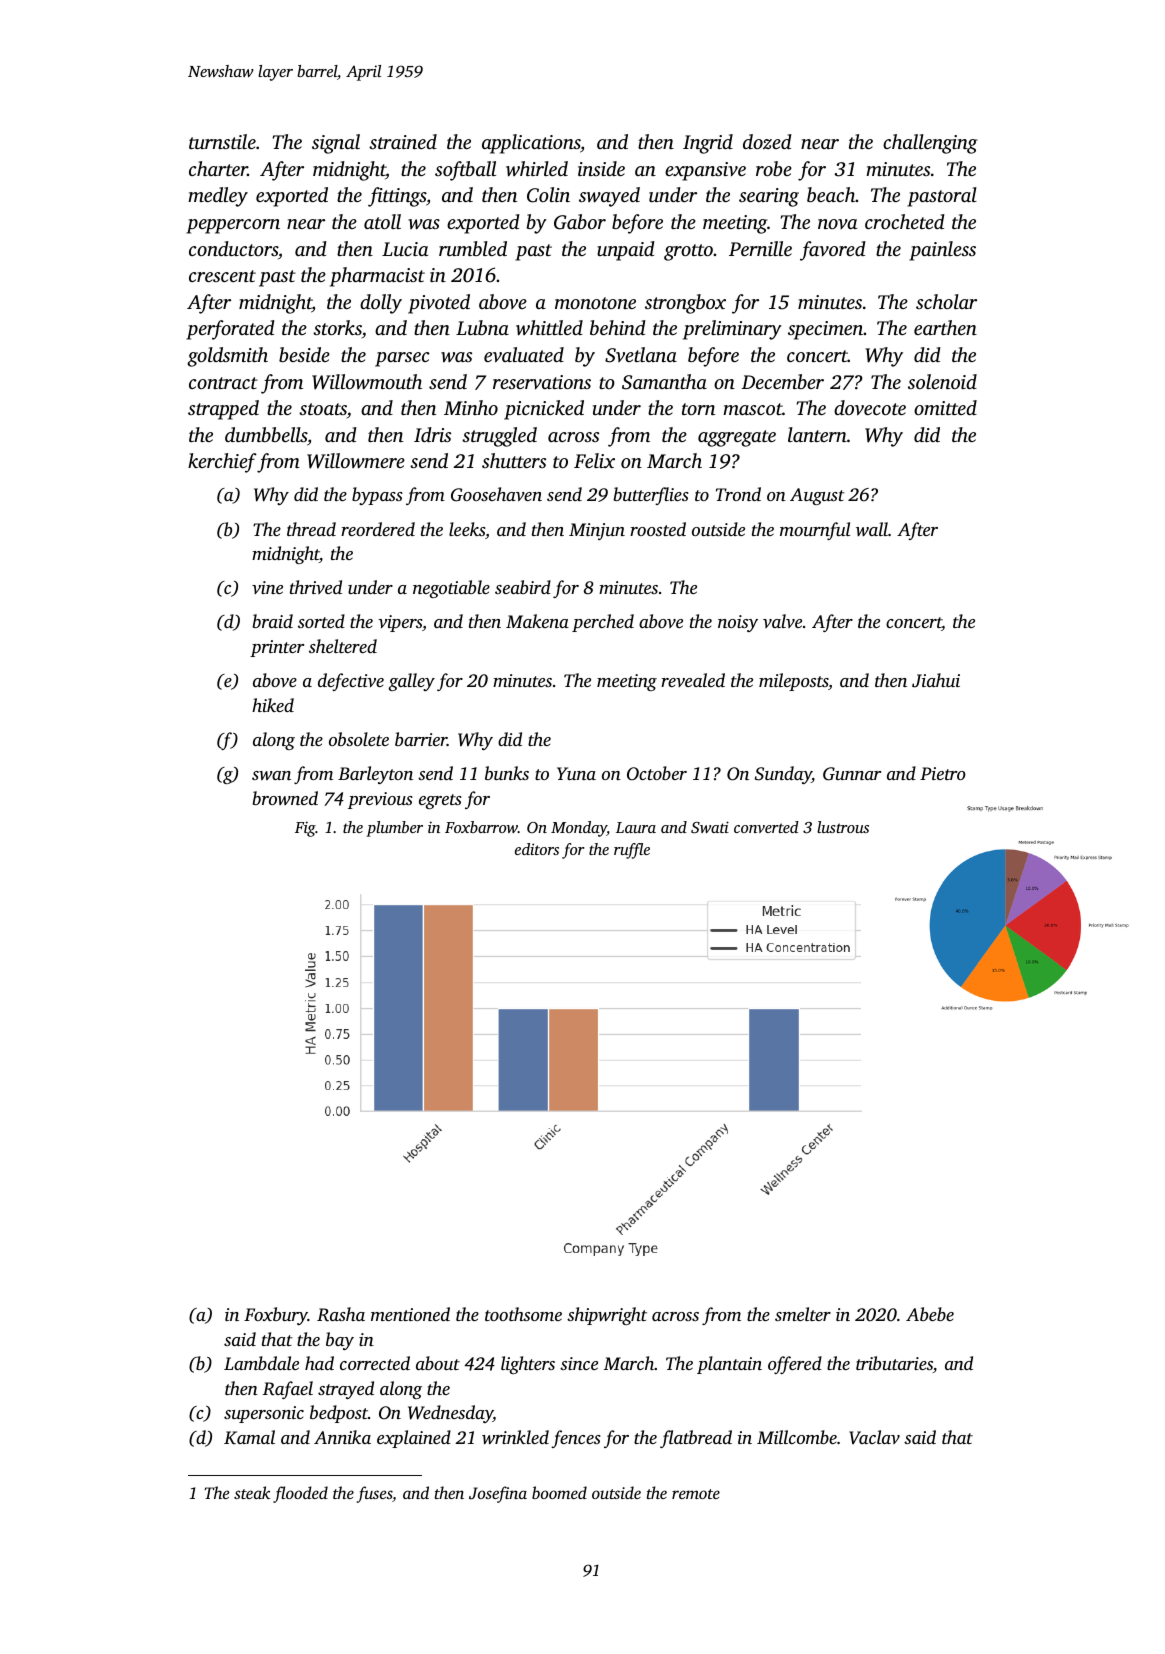 This document has height=1654, width=1165. What do you see at coordinates (261, 1363) in the document?
I see `Lambdale` at bounding box center [261, 1363].
